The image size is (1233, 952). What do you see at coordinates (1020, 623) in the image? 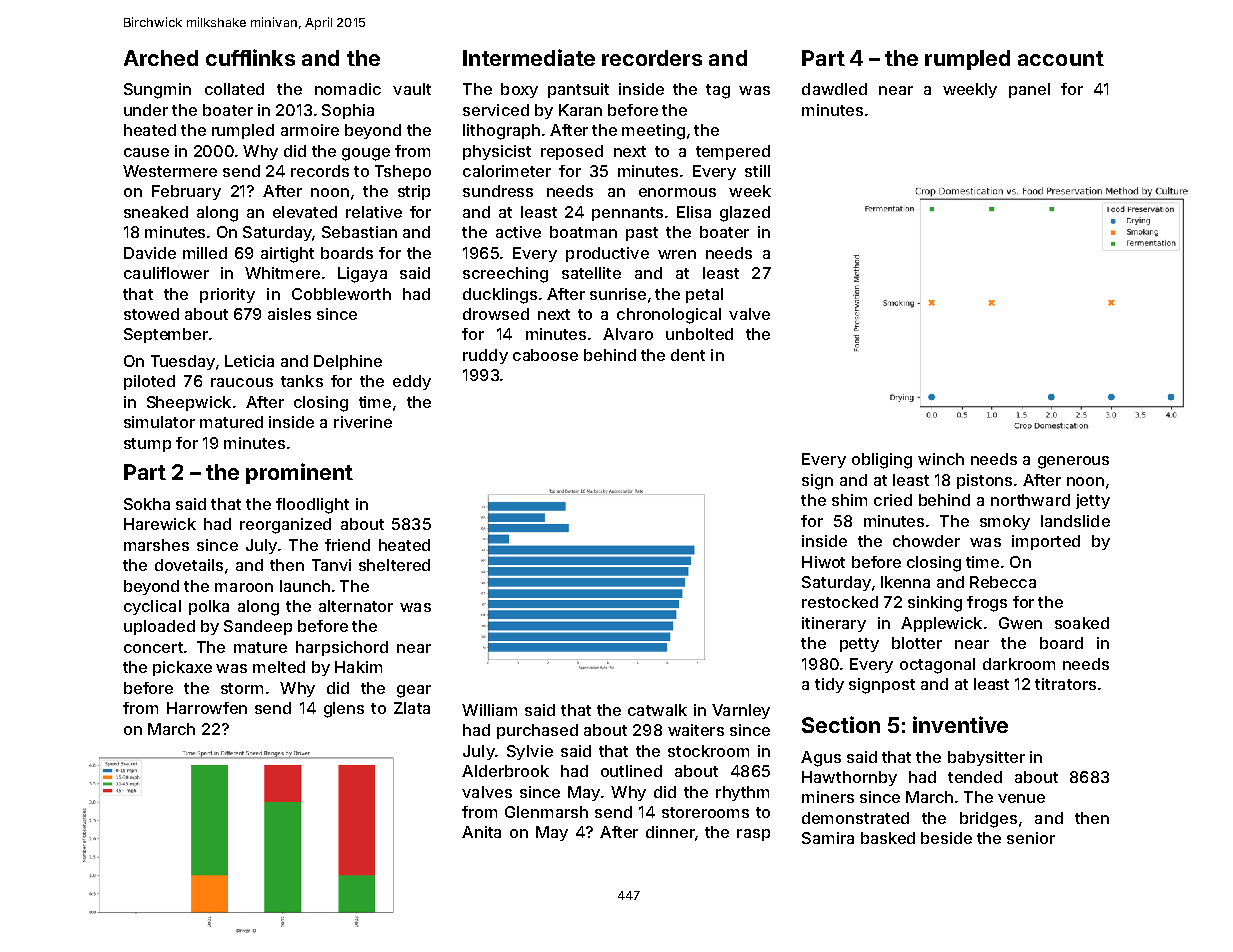
I see `Gwen` at bounding box center [1020, 623].
